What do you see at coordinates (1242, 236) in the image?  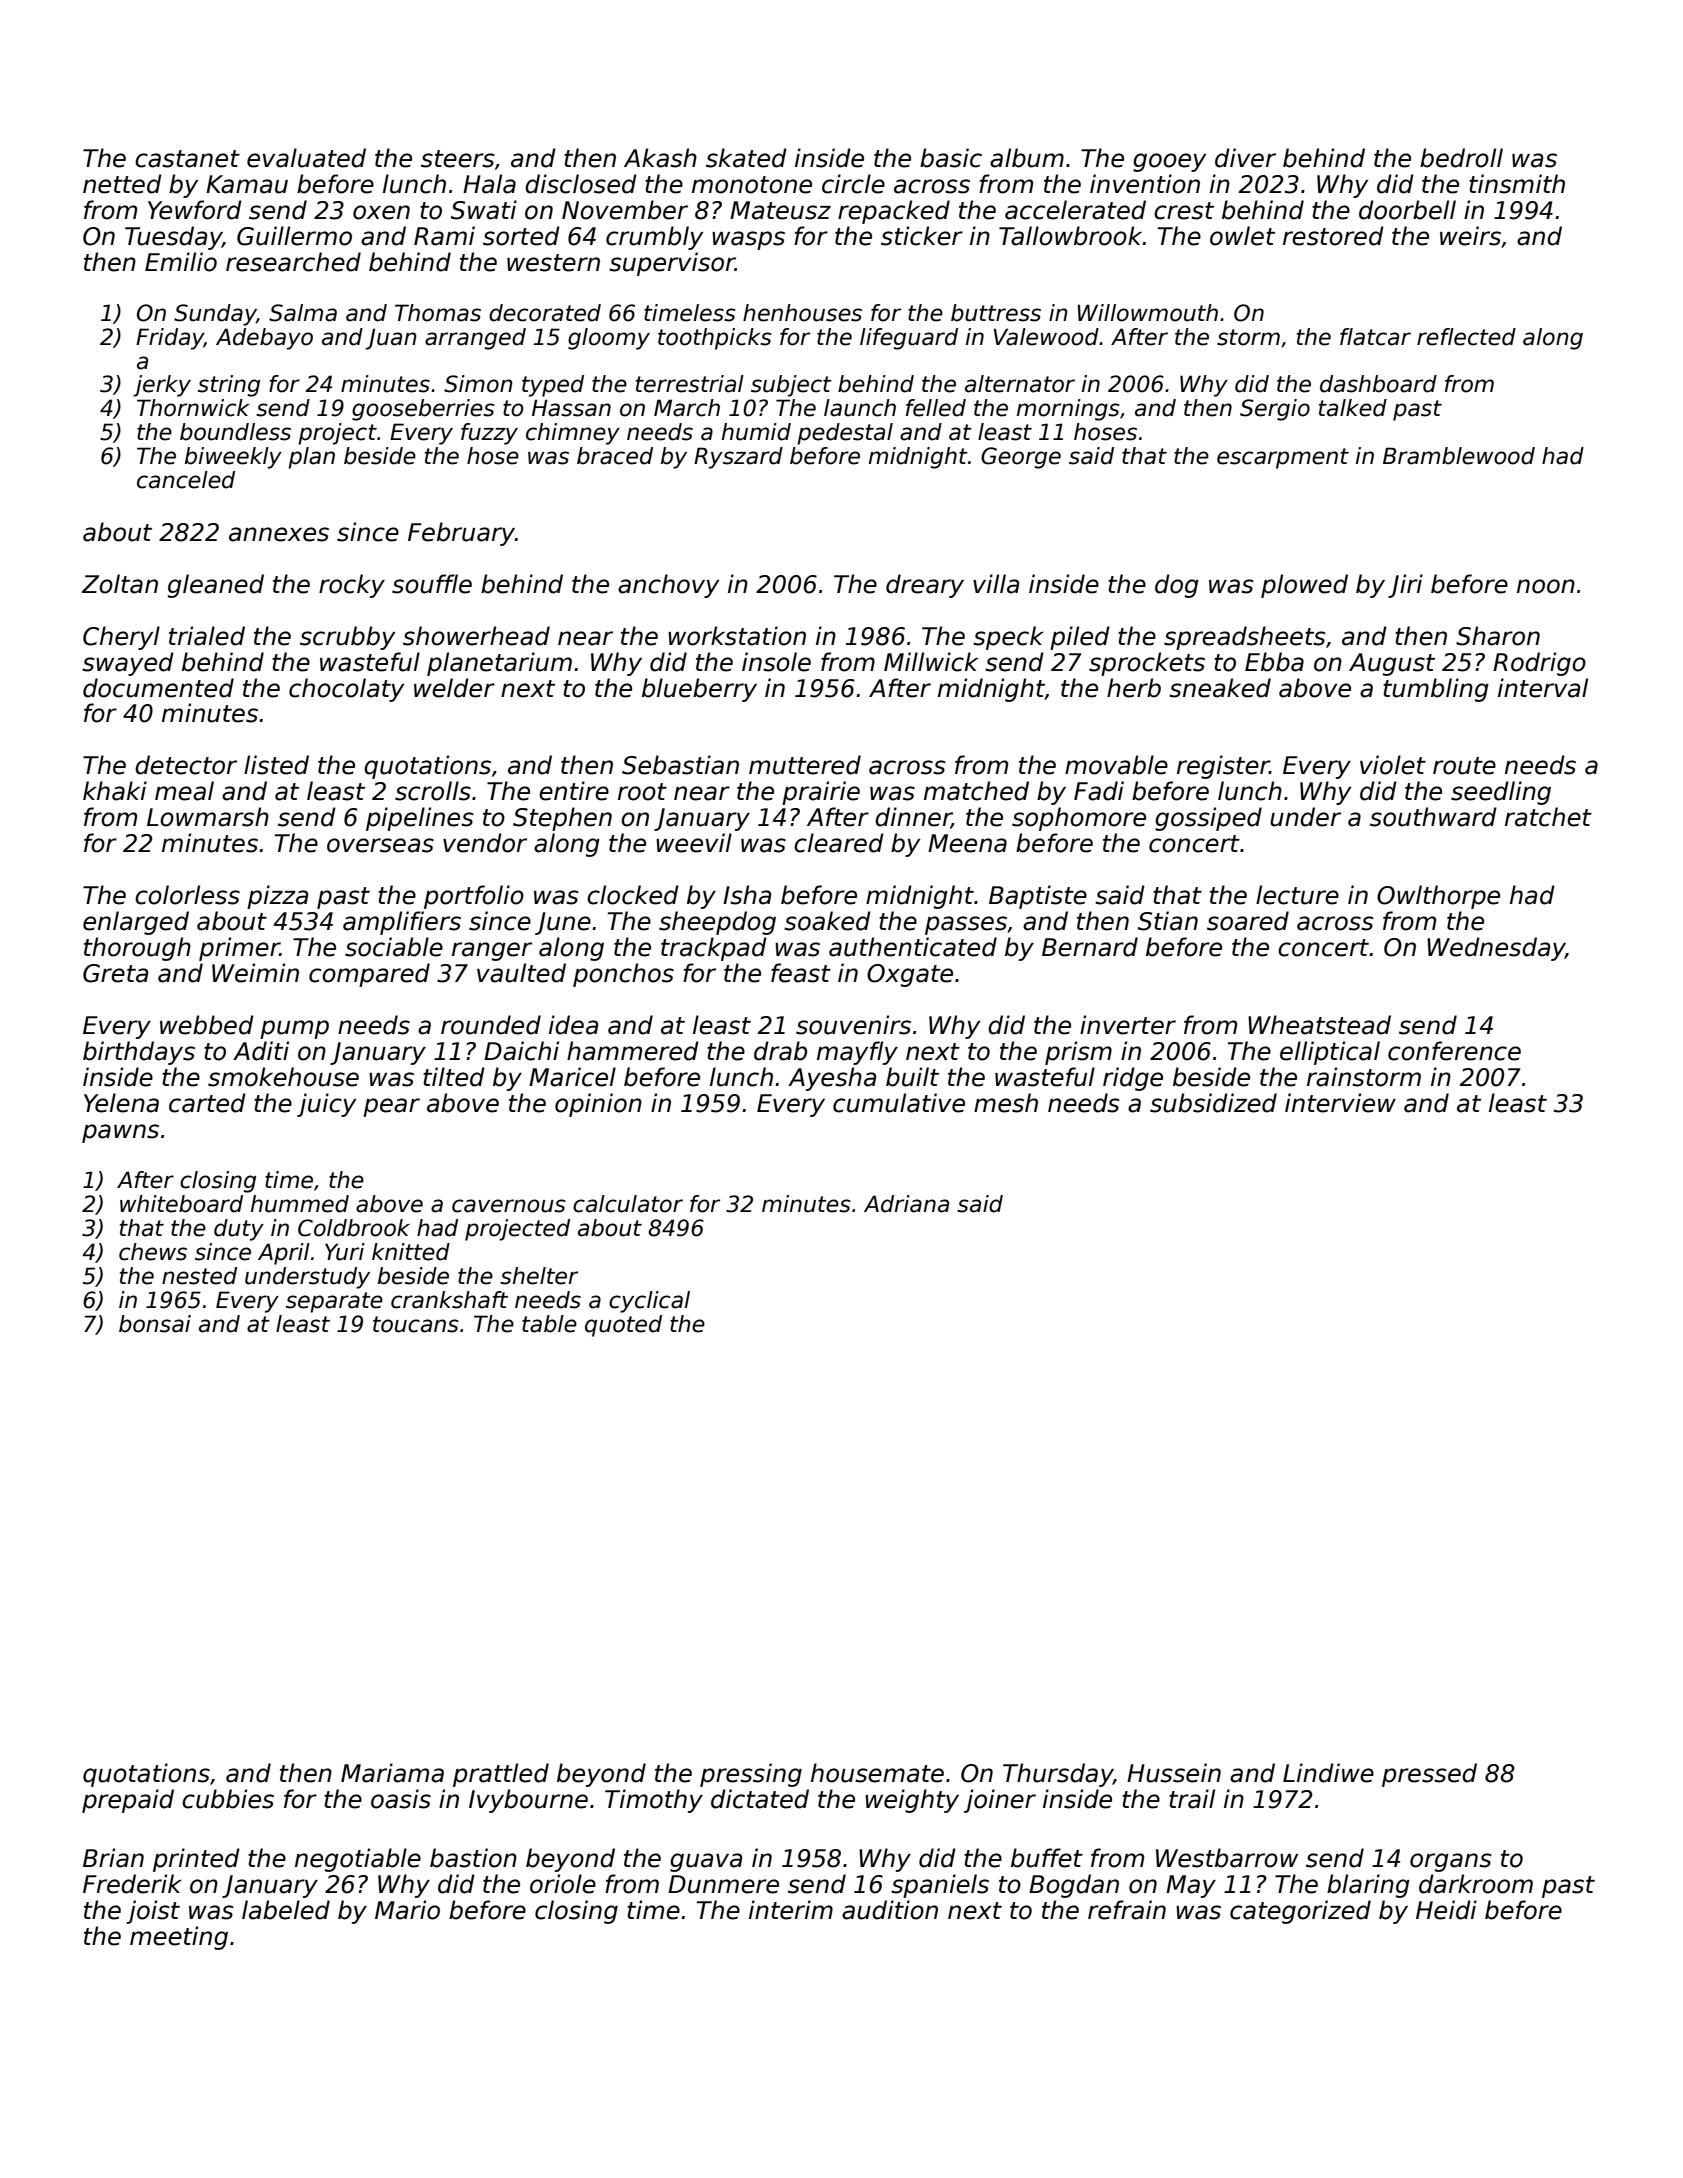 I see `owlet` at bounding box center [1242, 236].
